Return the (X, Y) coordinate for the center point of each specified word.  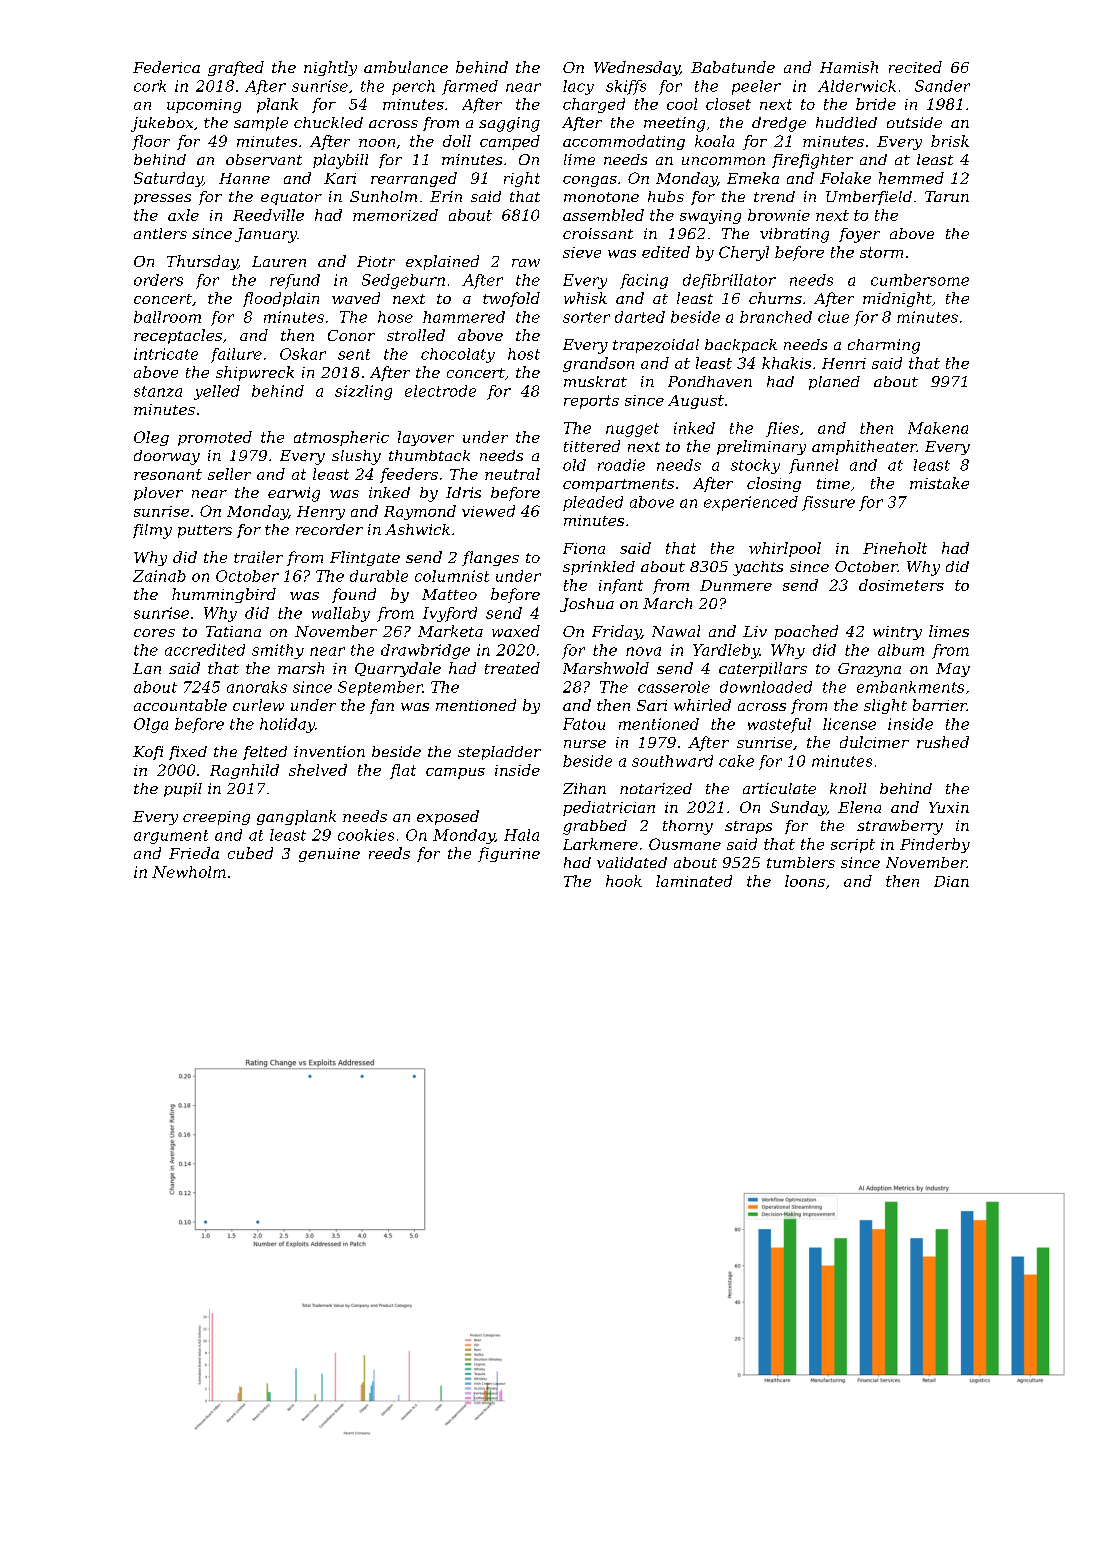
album (901, 650)
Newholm (189, 872)
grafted (236, 68)
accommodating (624, 142)
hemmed (911, 178)
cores (154, 633)
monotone (601, 197)
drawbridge (425, 651)
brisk (950, 141)
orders (158, 280)
